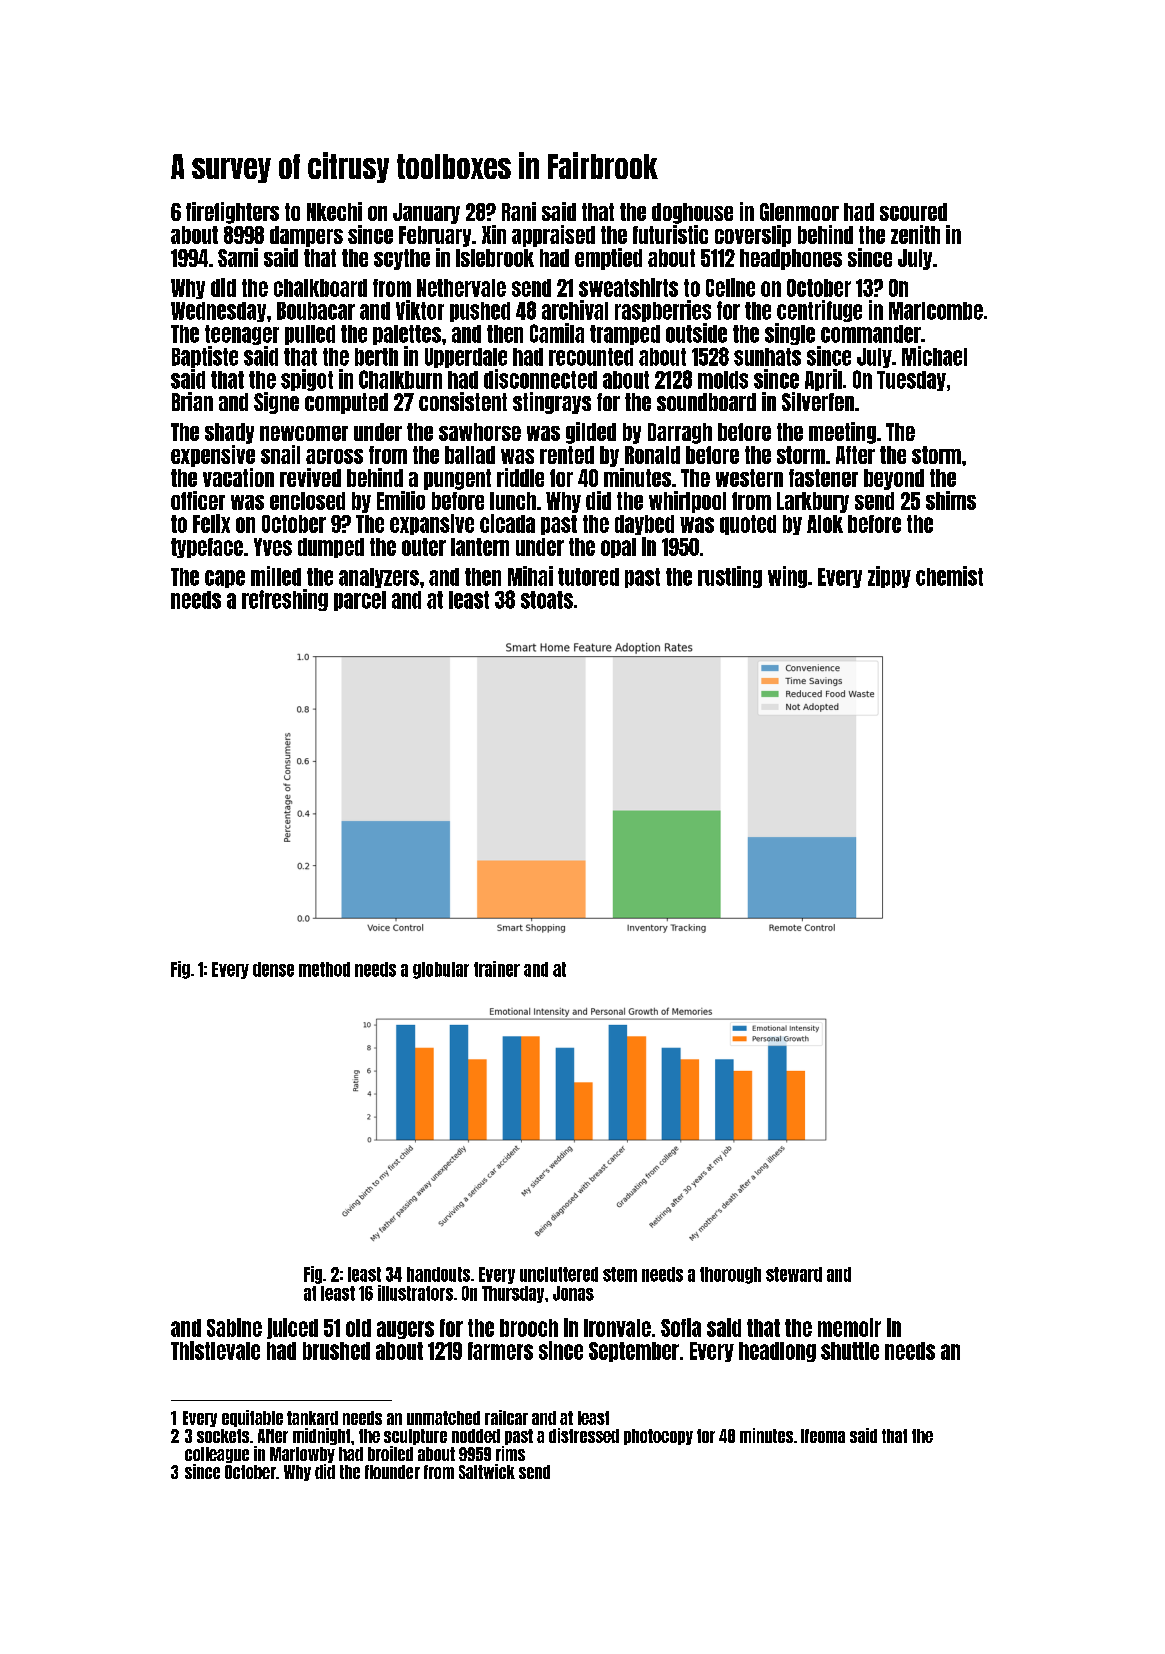 This screenshot has width=1165, height=1654. What do you see at coordinates (692, 213) in the screenshot?
I see `doghouse` at bounding box center [692, 213].
